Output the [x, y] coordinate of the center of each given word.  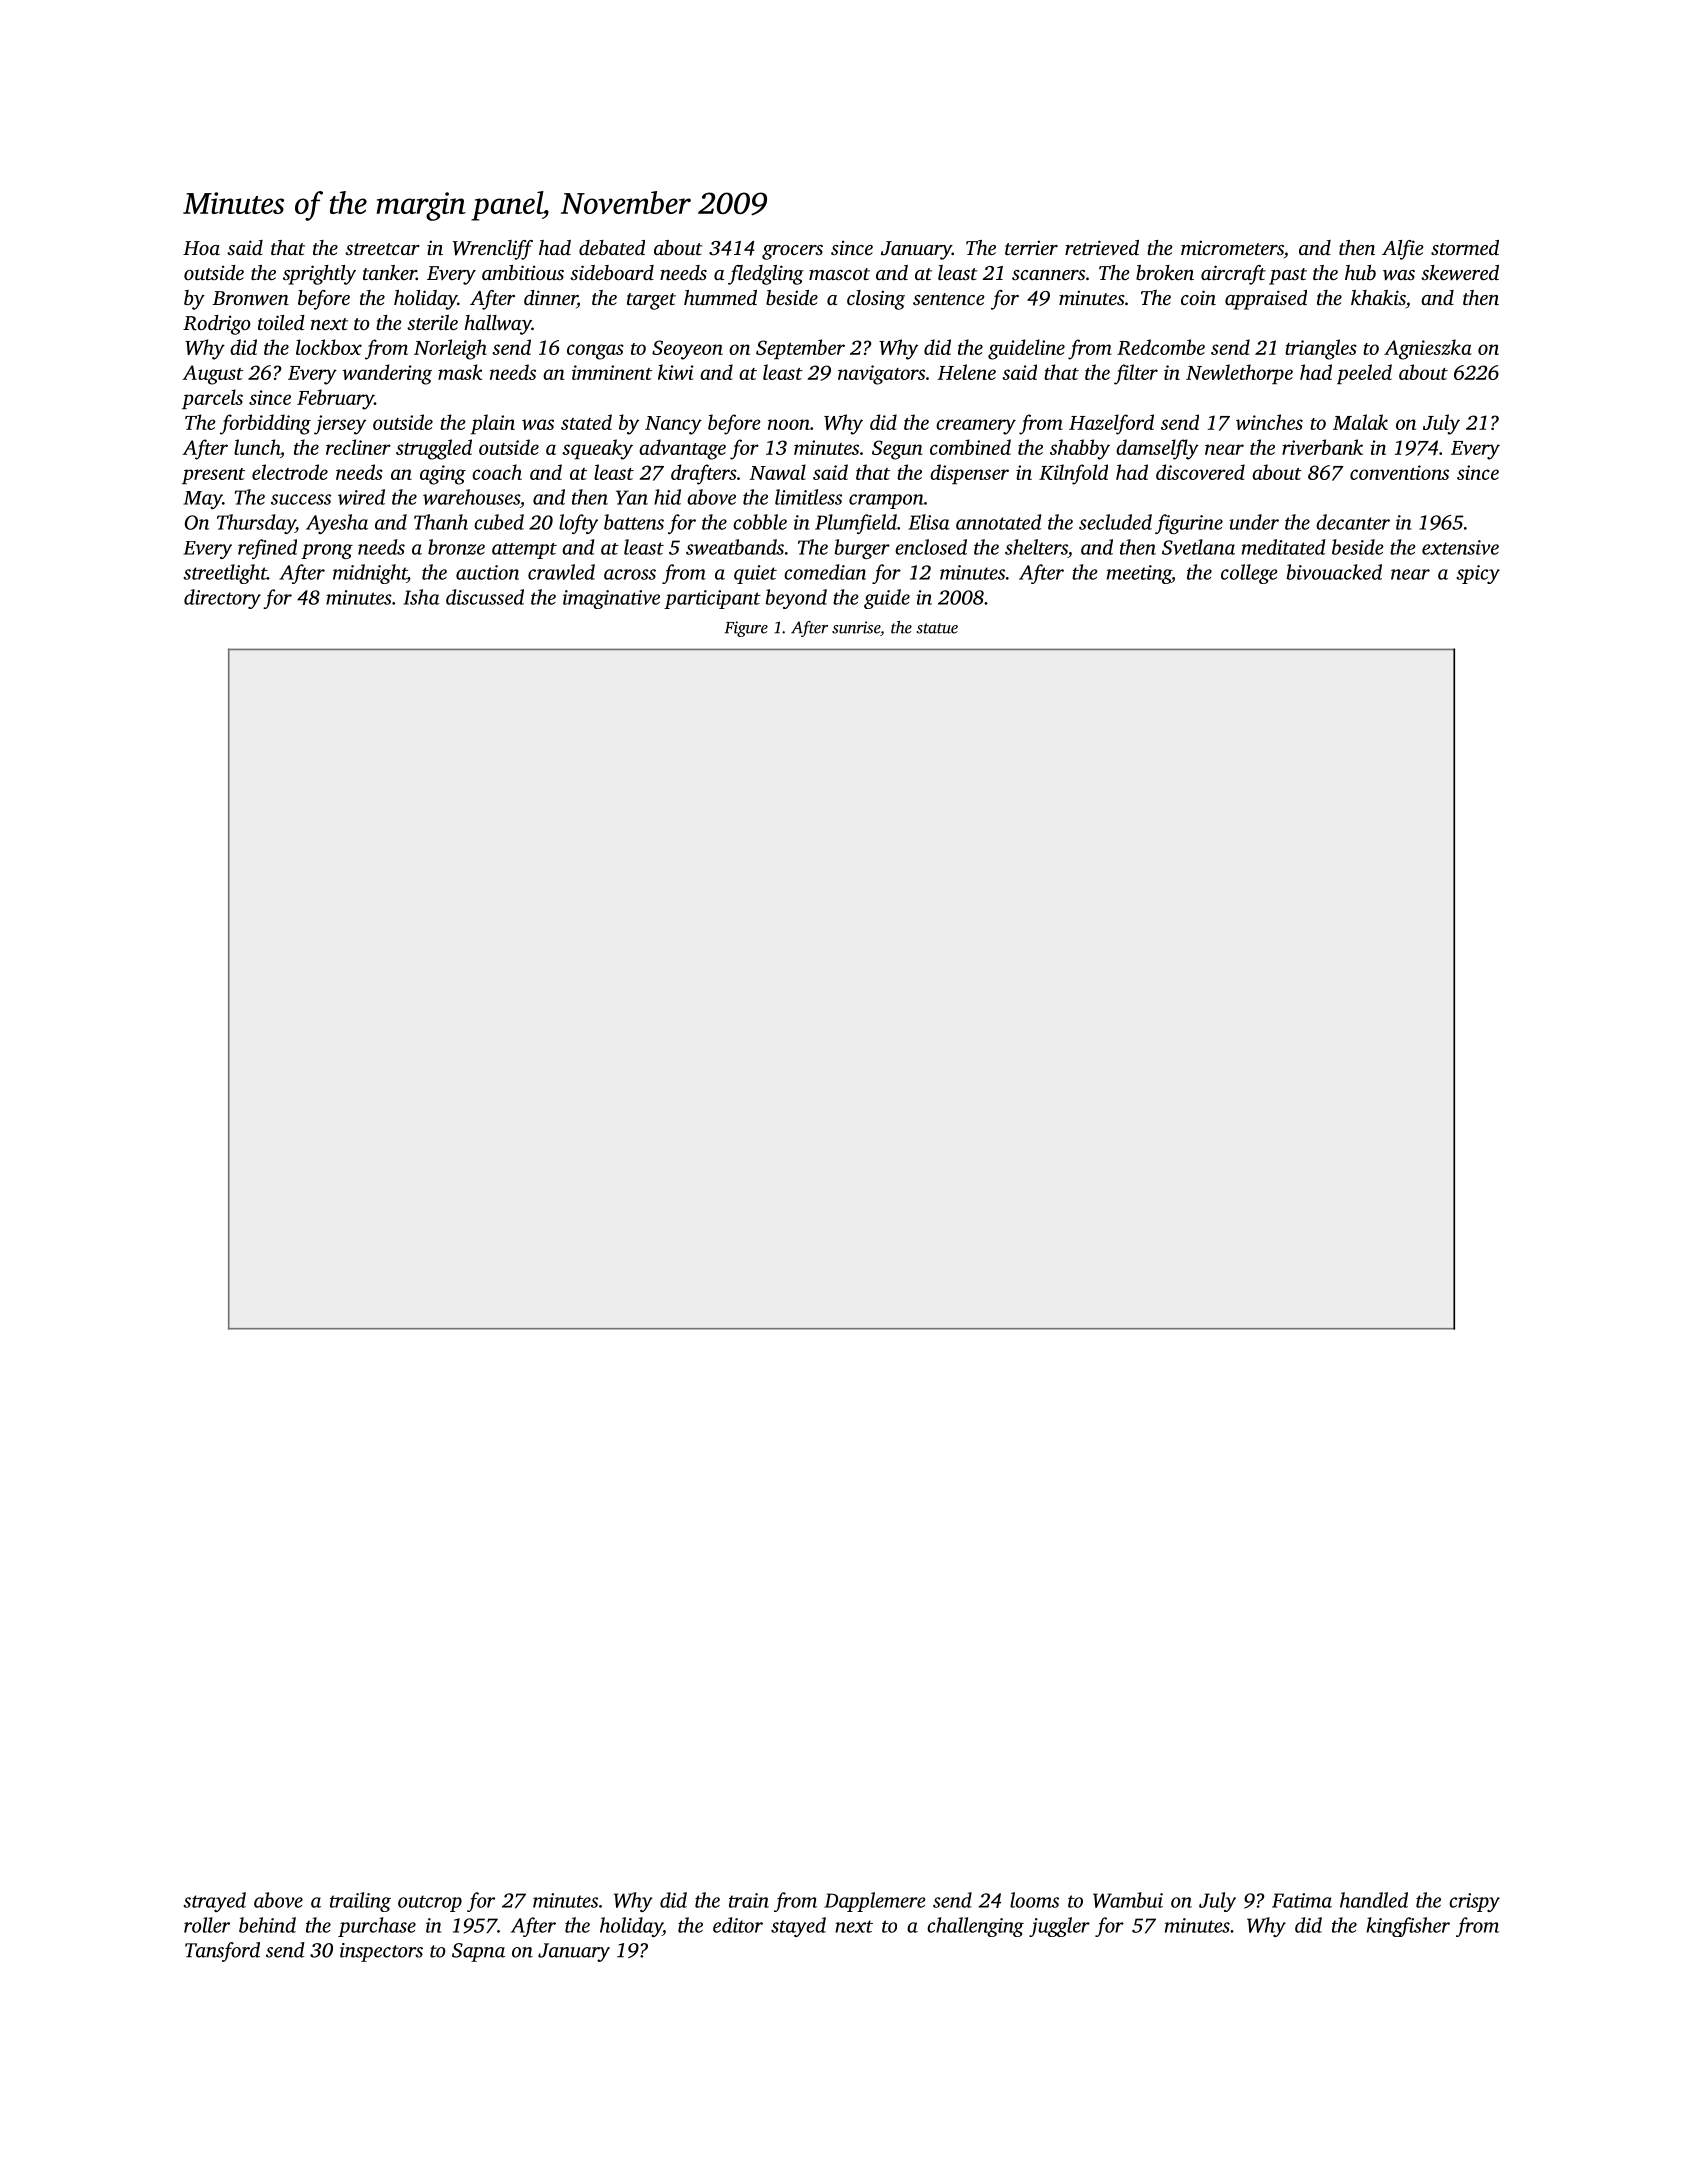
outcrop [430, 1903]
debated [612, 247]
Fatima [1302, 1900]
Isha [421, 597]
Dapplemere [875, 1902]
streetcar [382, 249]
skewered [1460, 272]
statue [937, 628]
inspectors [381, 1952]
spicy [1478, 574]
